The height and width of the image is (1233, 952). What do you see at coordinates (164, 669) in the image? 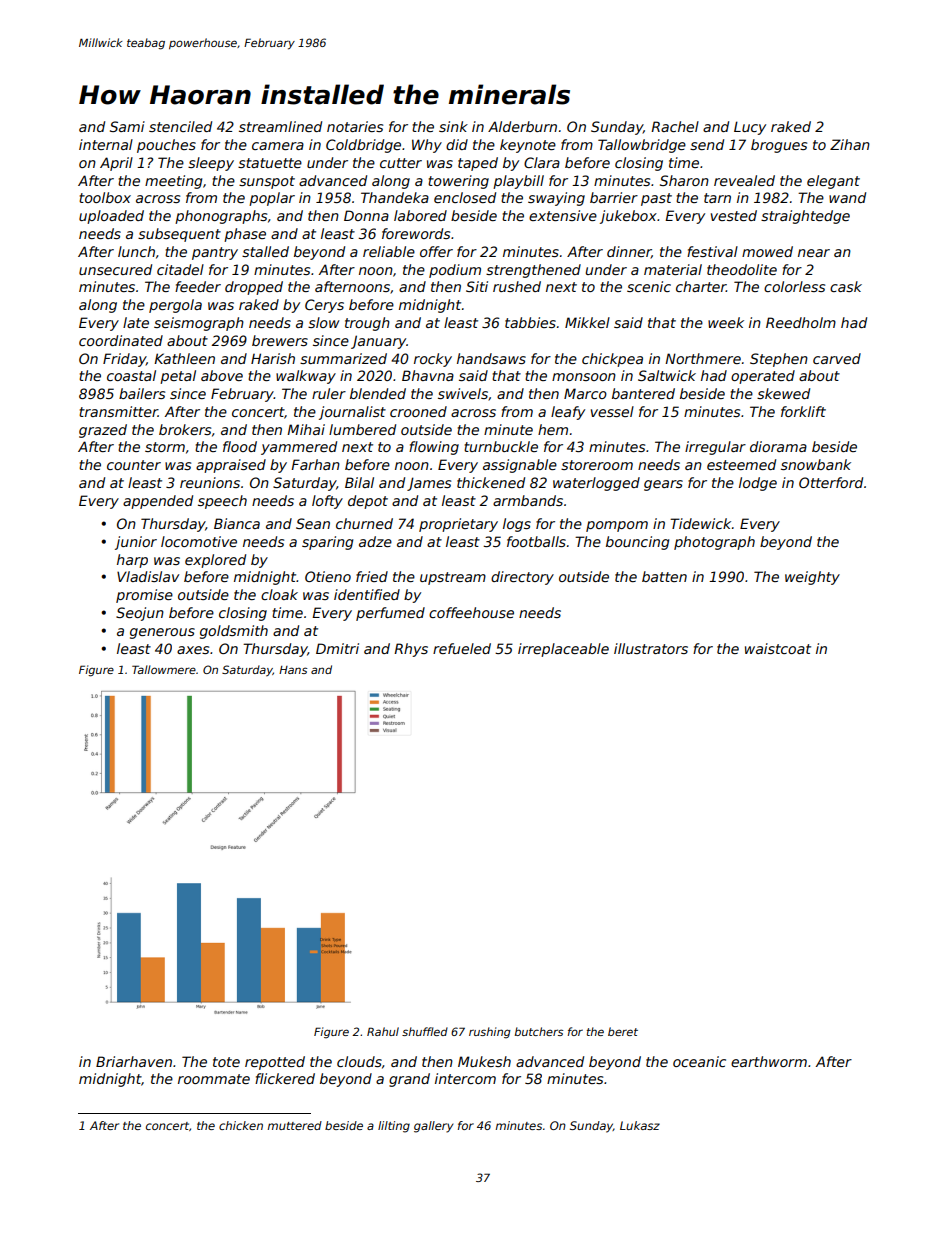
I see `Tallowmere` at bounding box center [164, 669].
